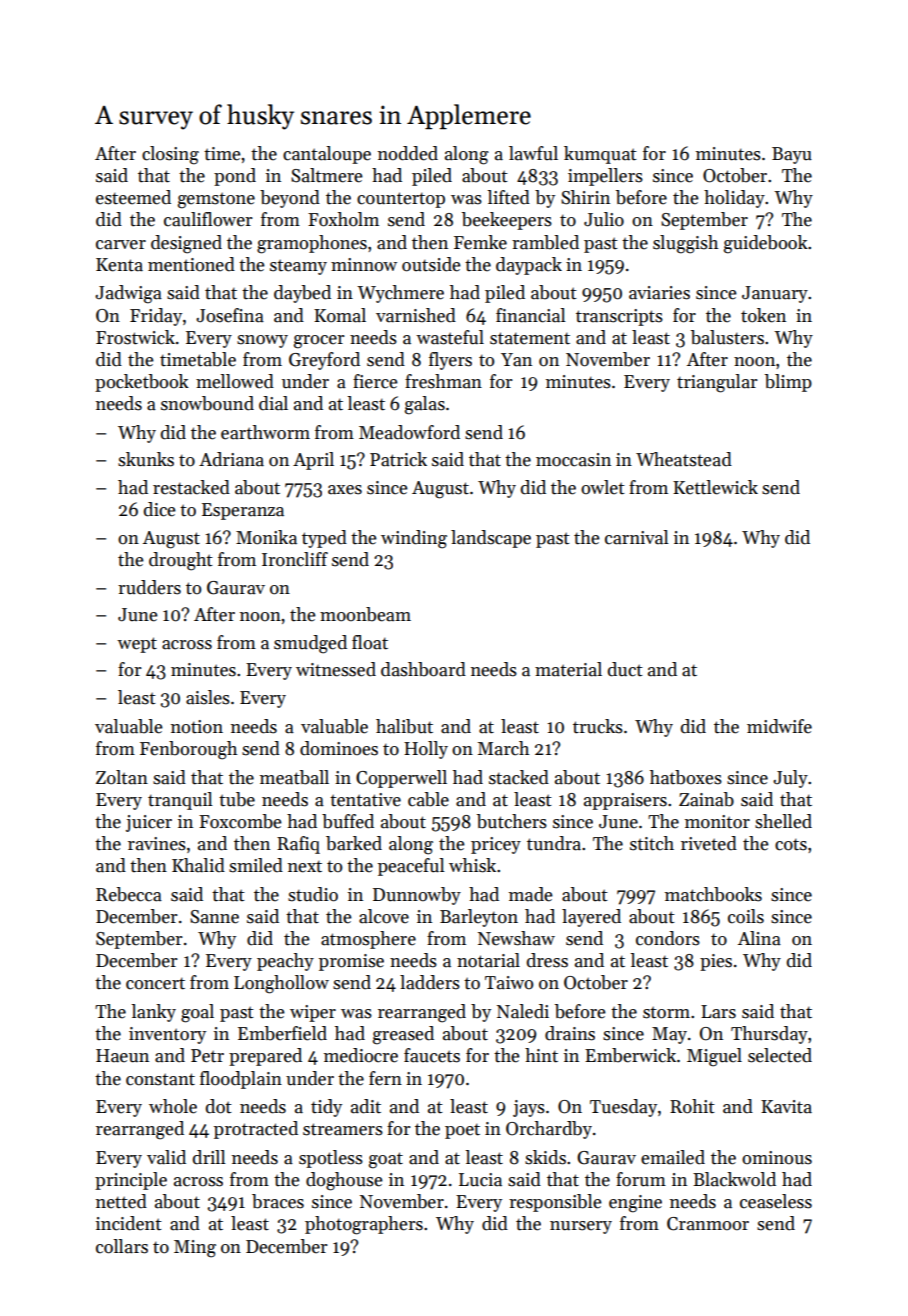  What do you see at coordinates (600, 155) in the image?
I see `kumquat` at bounding box center [600, 155].
